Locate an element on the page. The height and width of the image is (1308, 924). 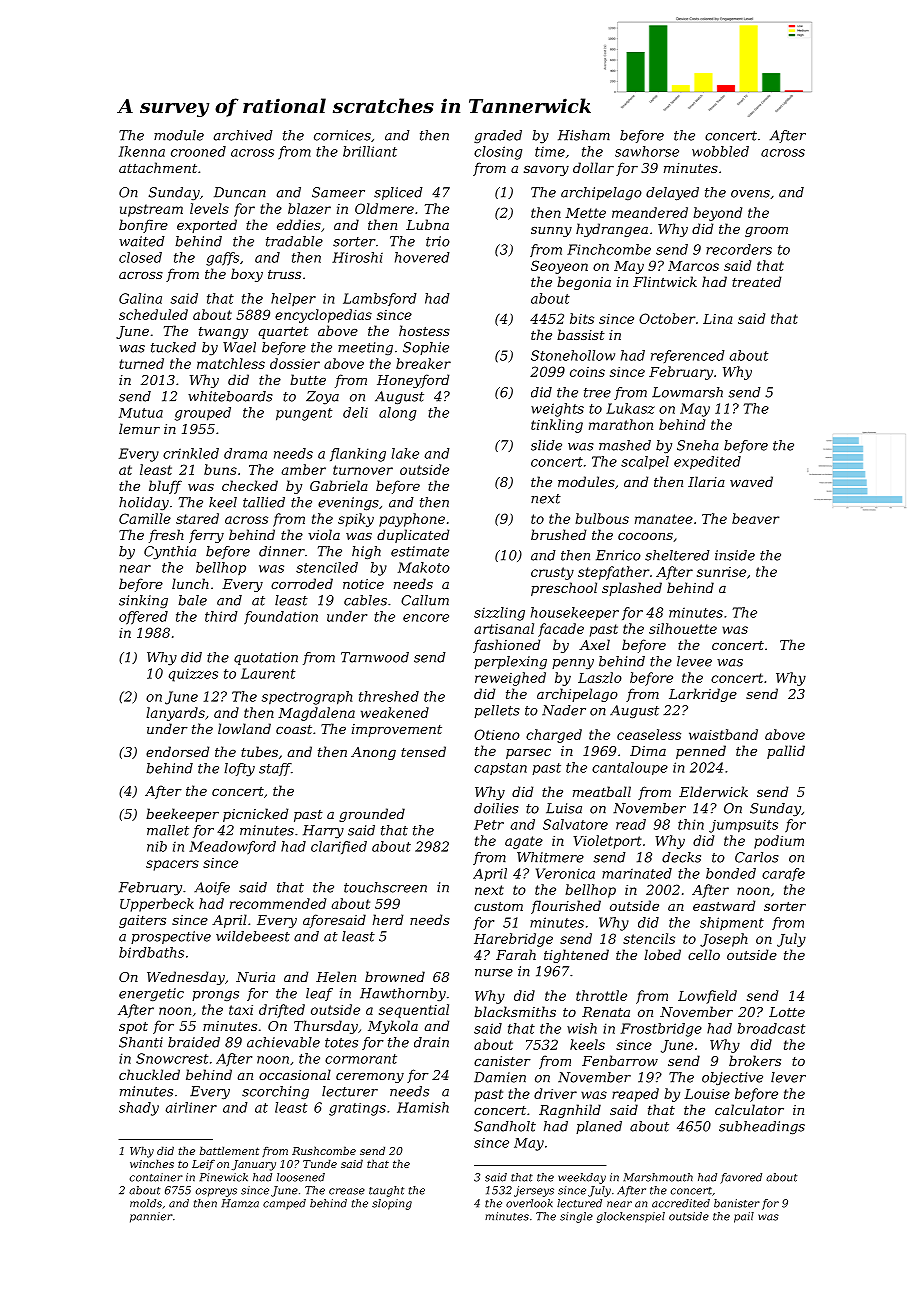
Lubna is located at coordinates (427, 224).
